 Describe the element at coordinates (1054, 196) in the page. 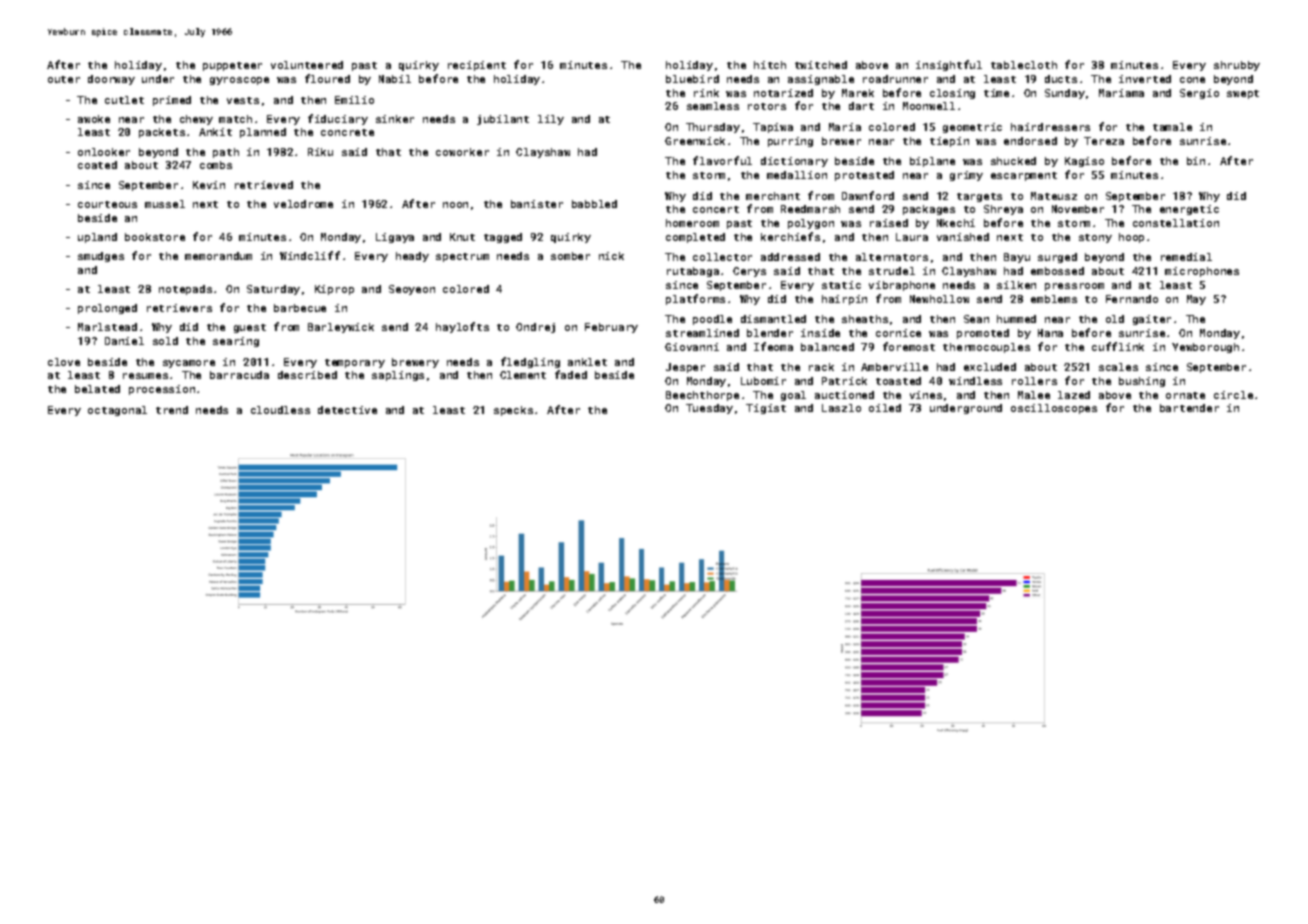

I see `Mateusz` at that location.
